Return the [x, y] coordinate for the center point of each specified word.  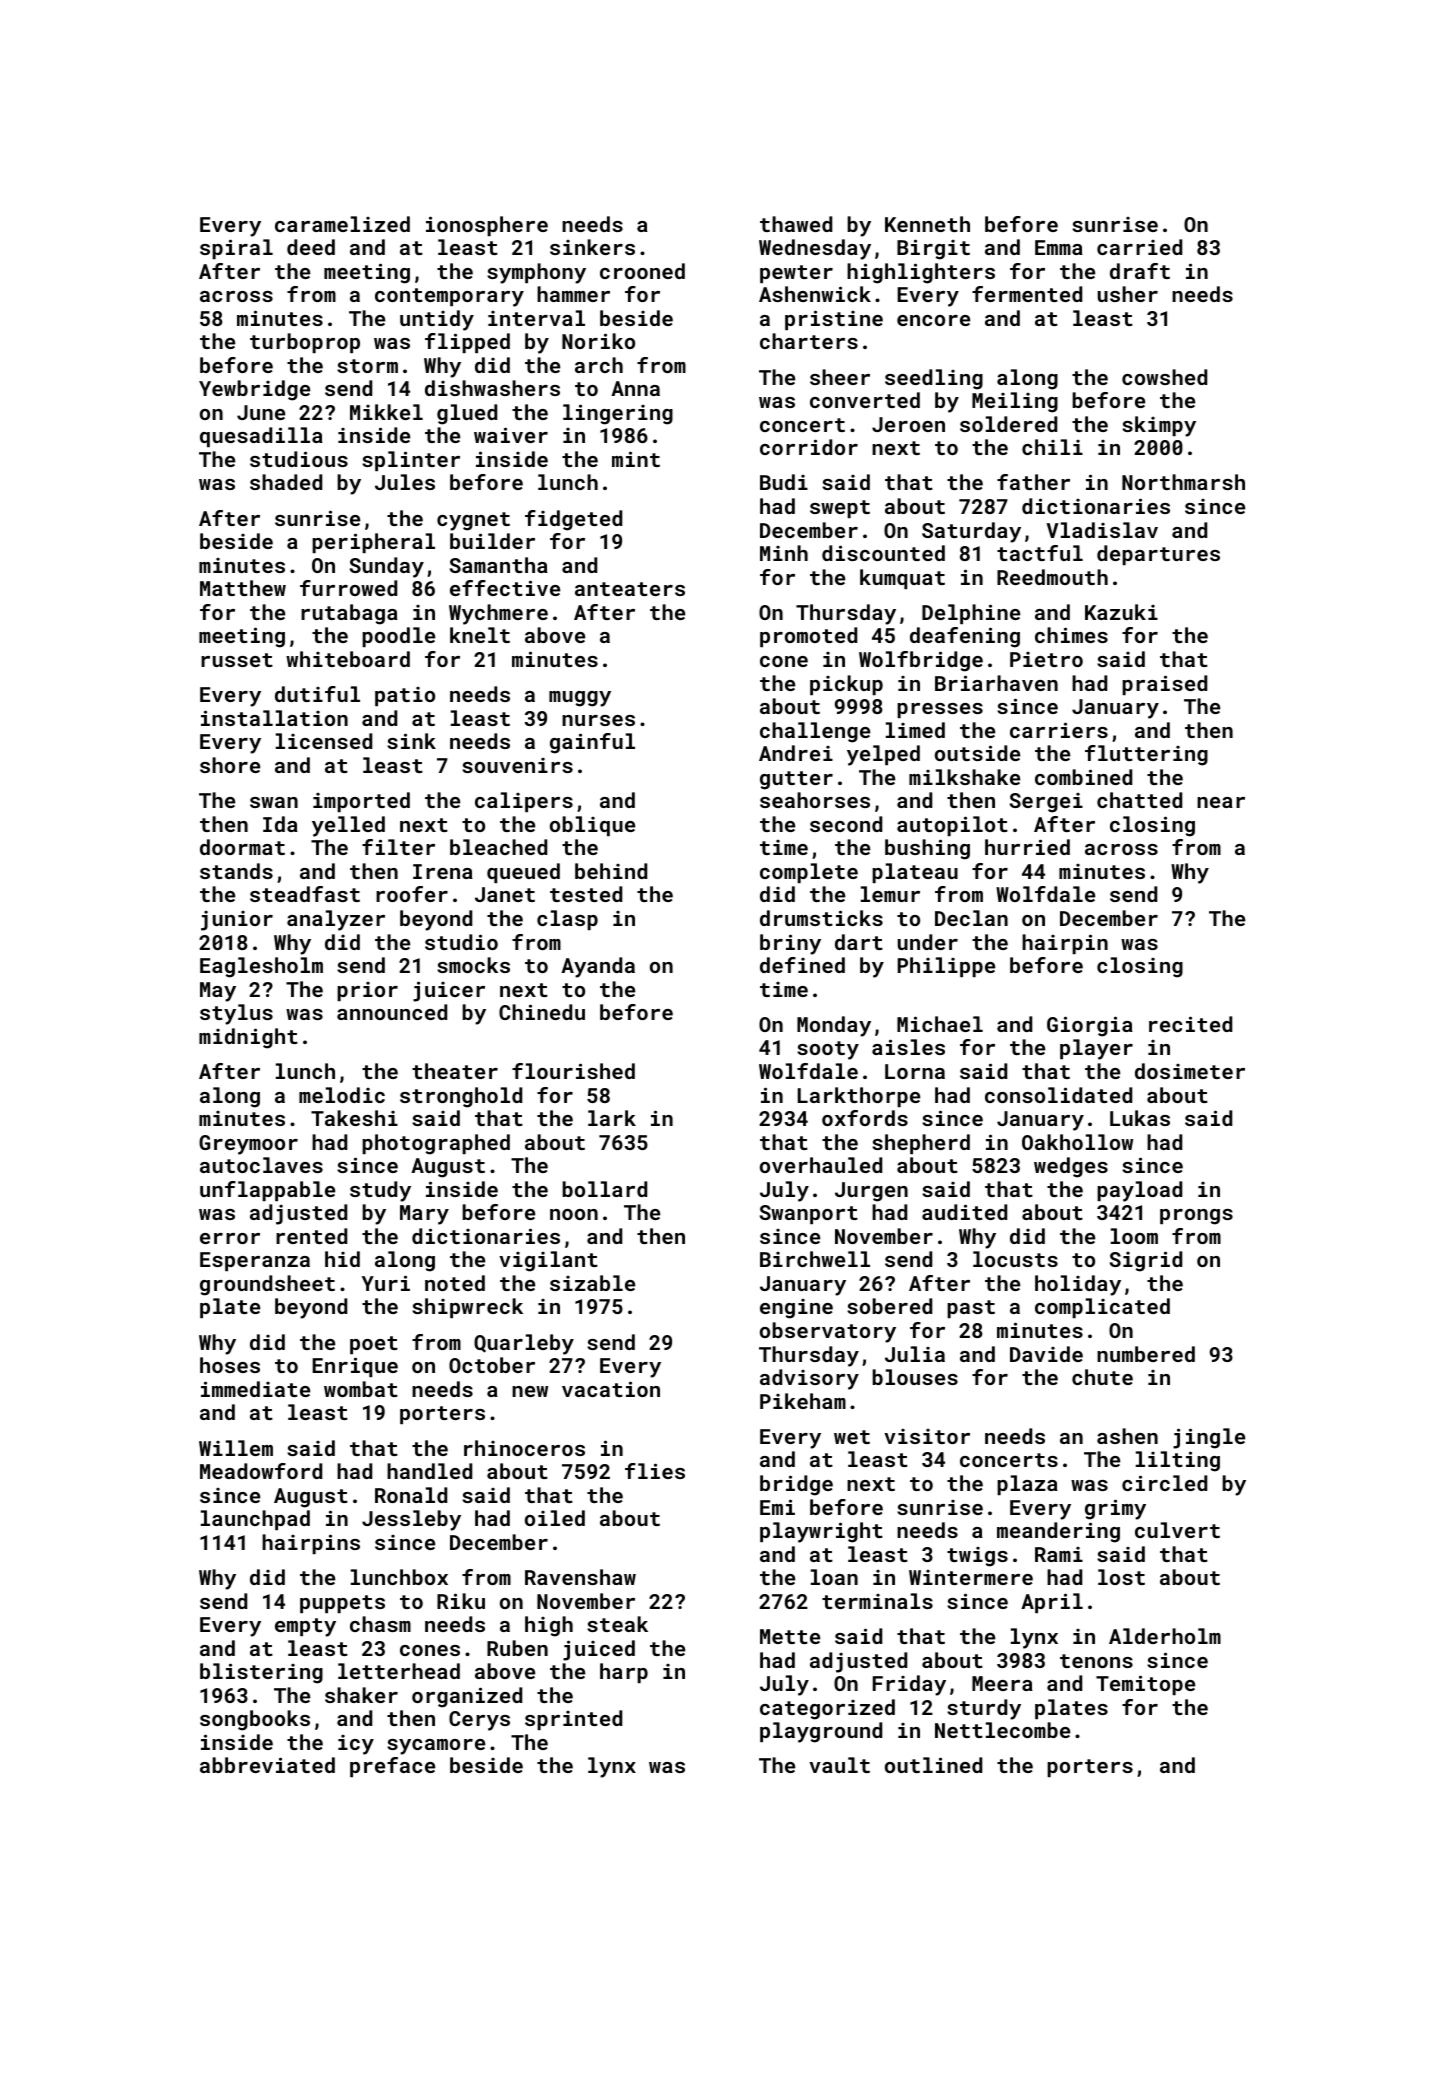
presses [940, 710]
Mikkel [386, 412]
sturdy [984, 1709]
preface [392, 1767]
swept [840, 509]
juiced [599, 1650]
